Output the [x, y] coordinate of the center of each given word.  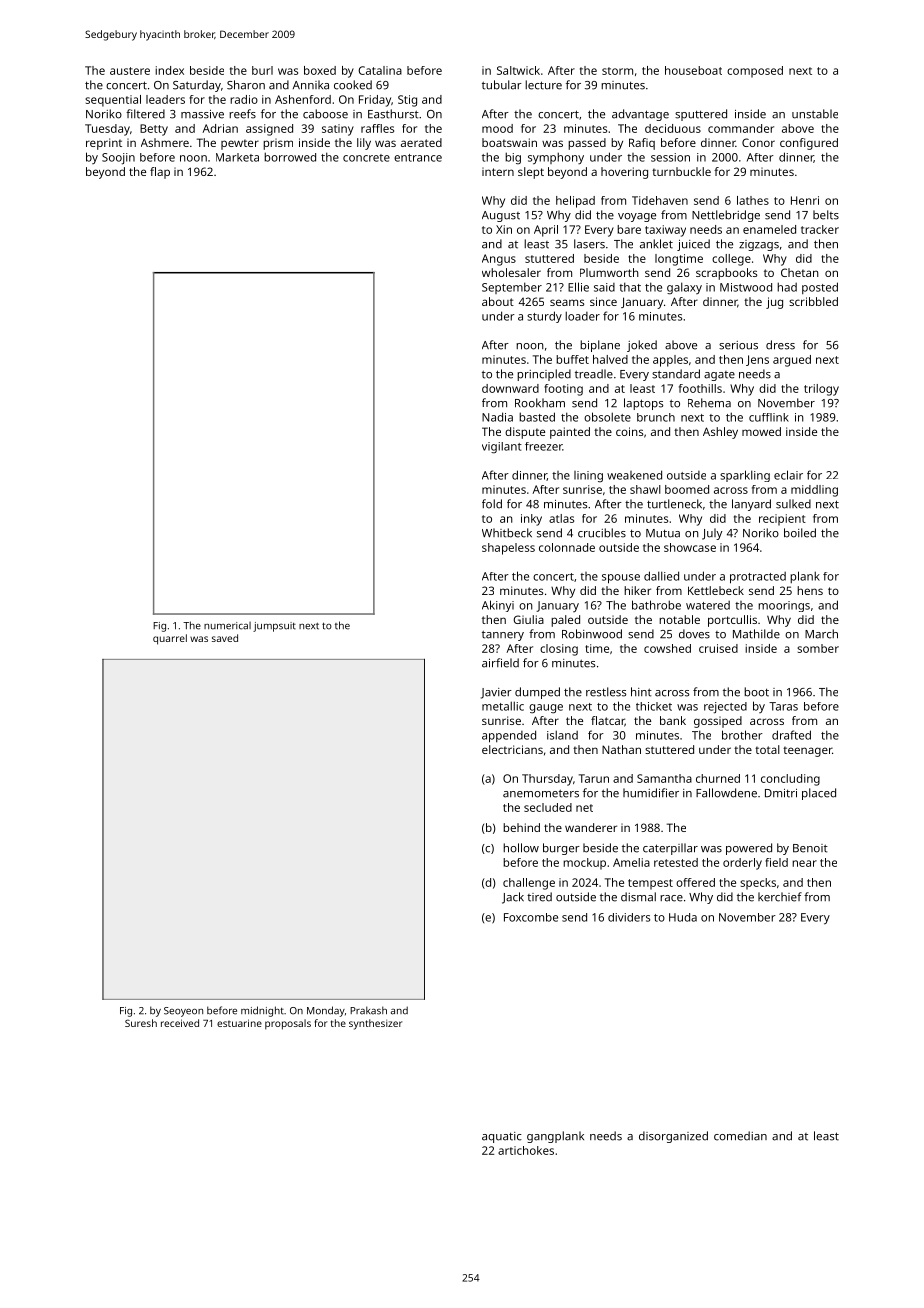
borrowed [290, 157]
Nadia [497, 417]
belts [826, 215]
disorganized [673, 1137]
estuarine [239, 1023]
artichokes [526, 1150]
